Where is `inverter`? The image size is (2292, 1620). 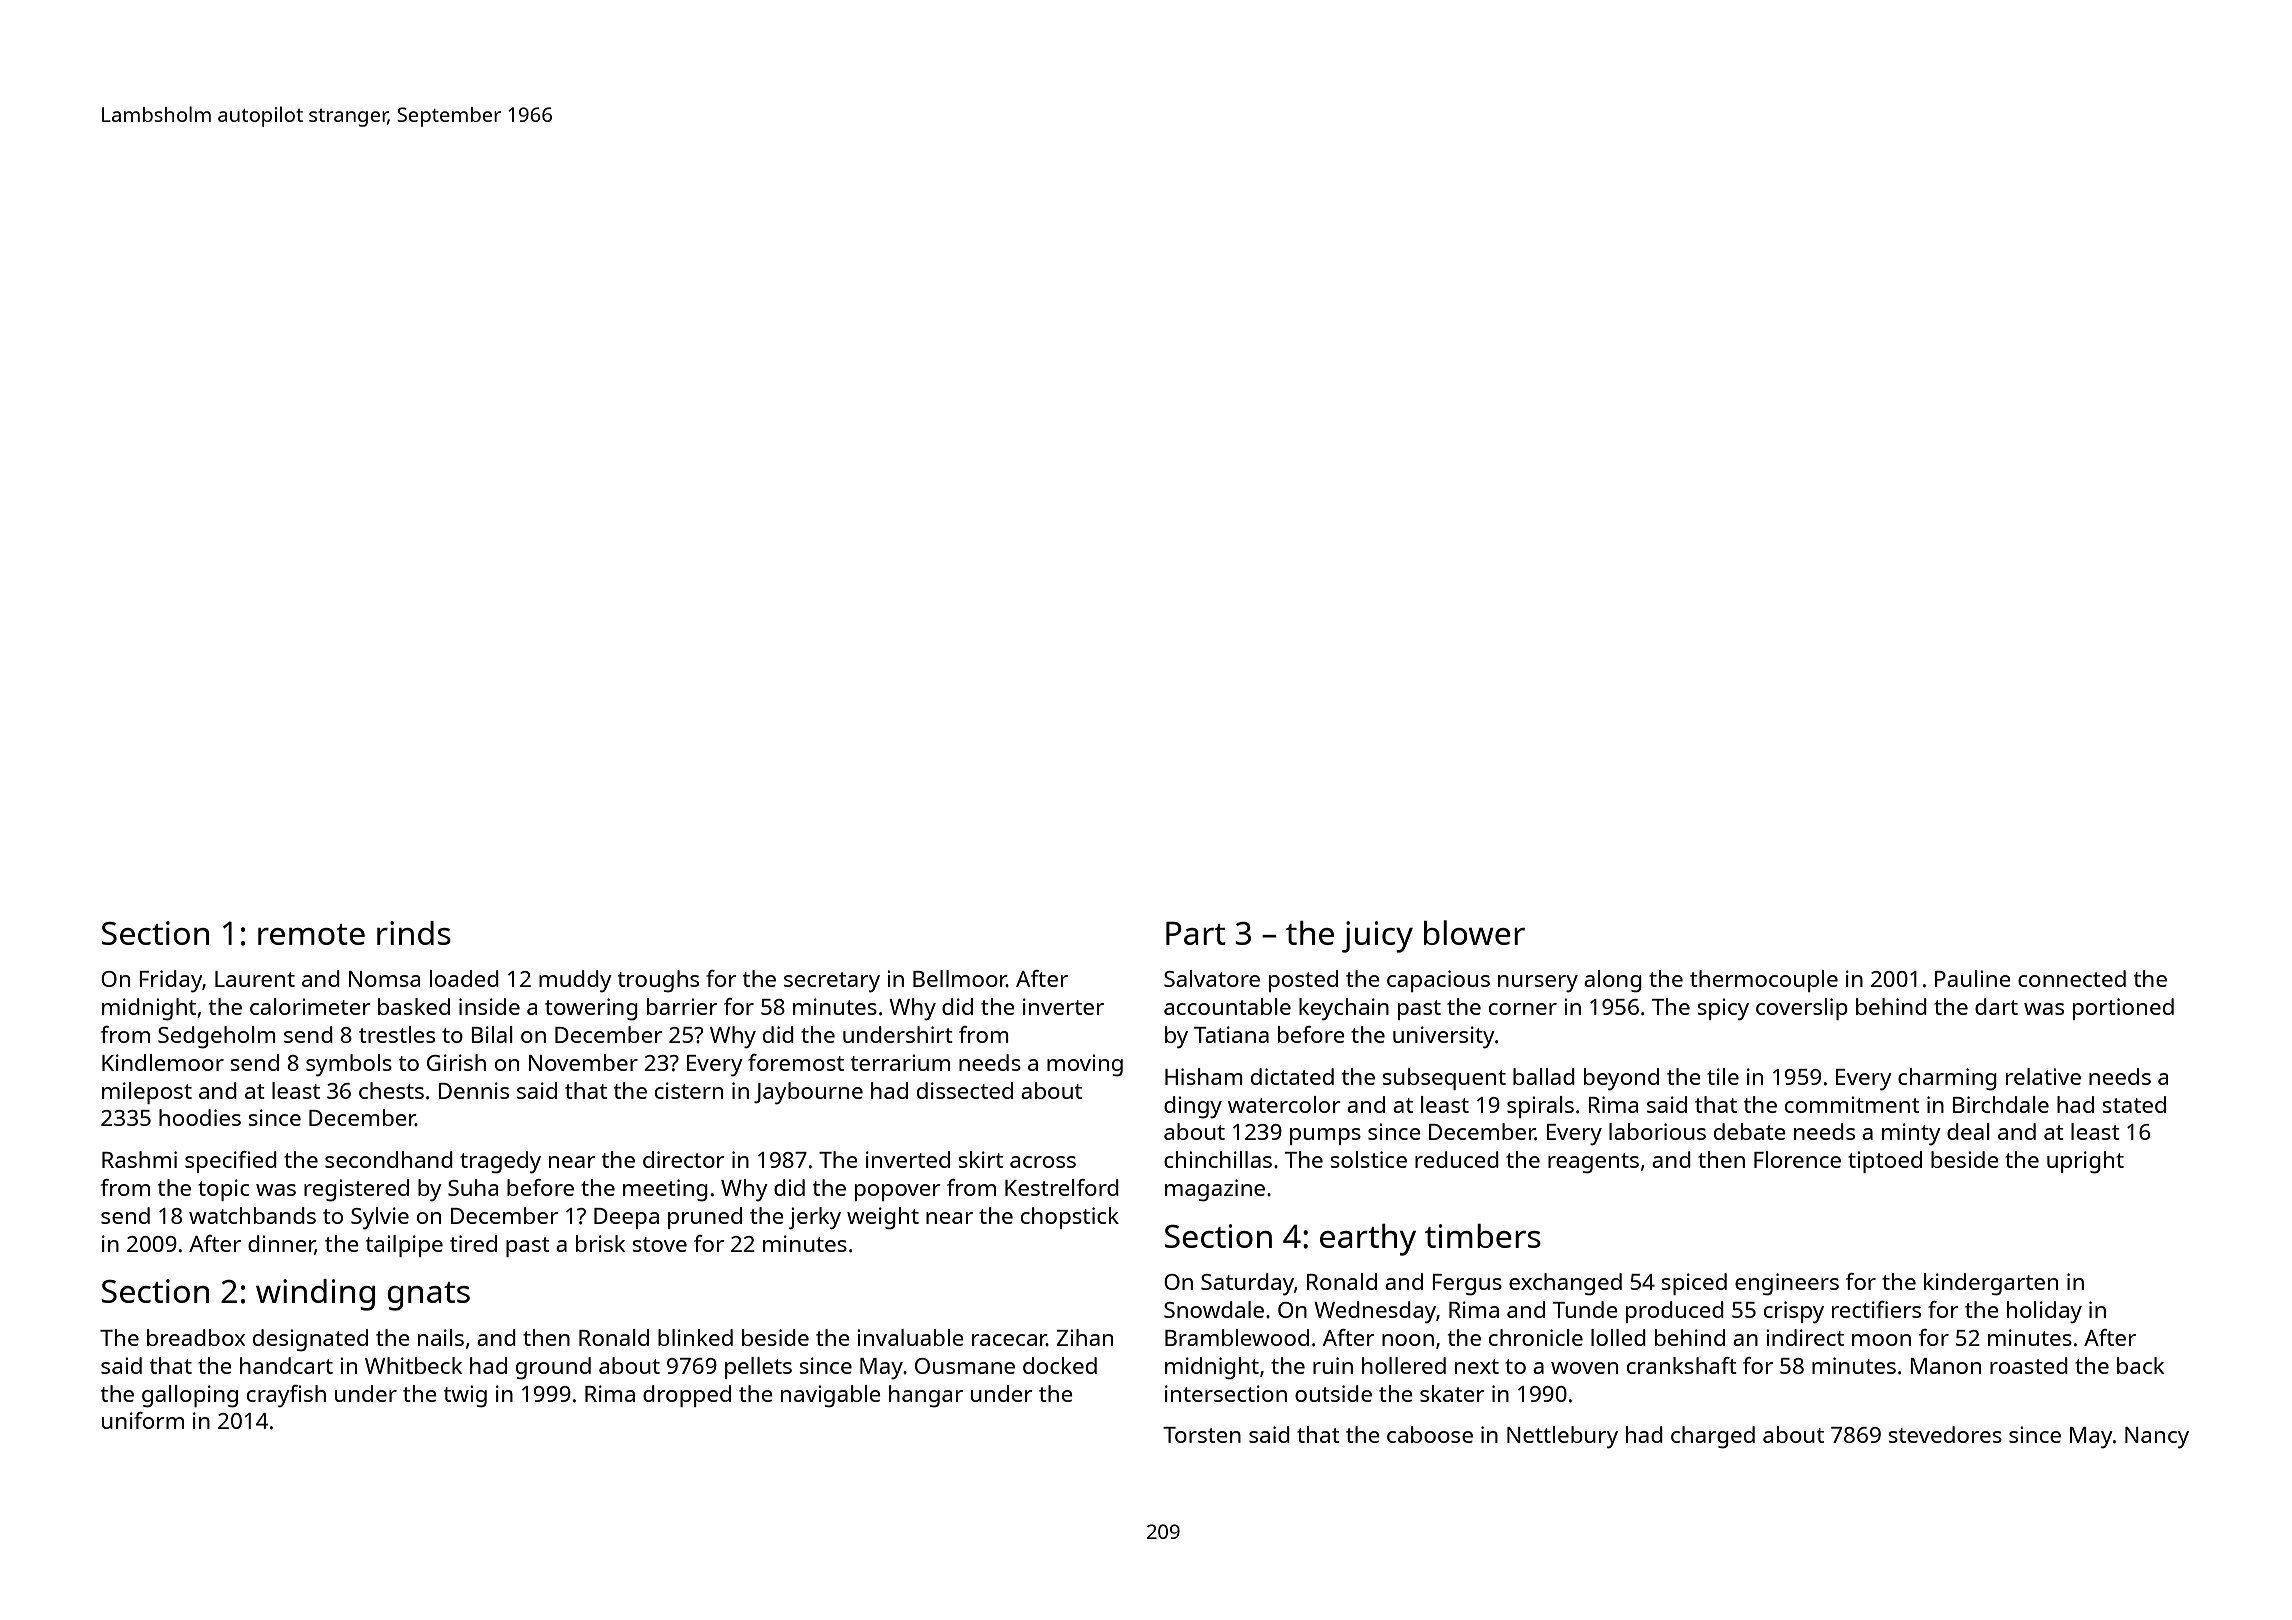 inverter is located at coordinates (1063, 1006).
